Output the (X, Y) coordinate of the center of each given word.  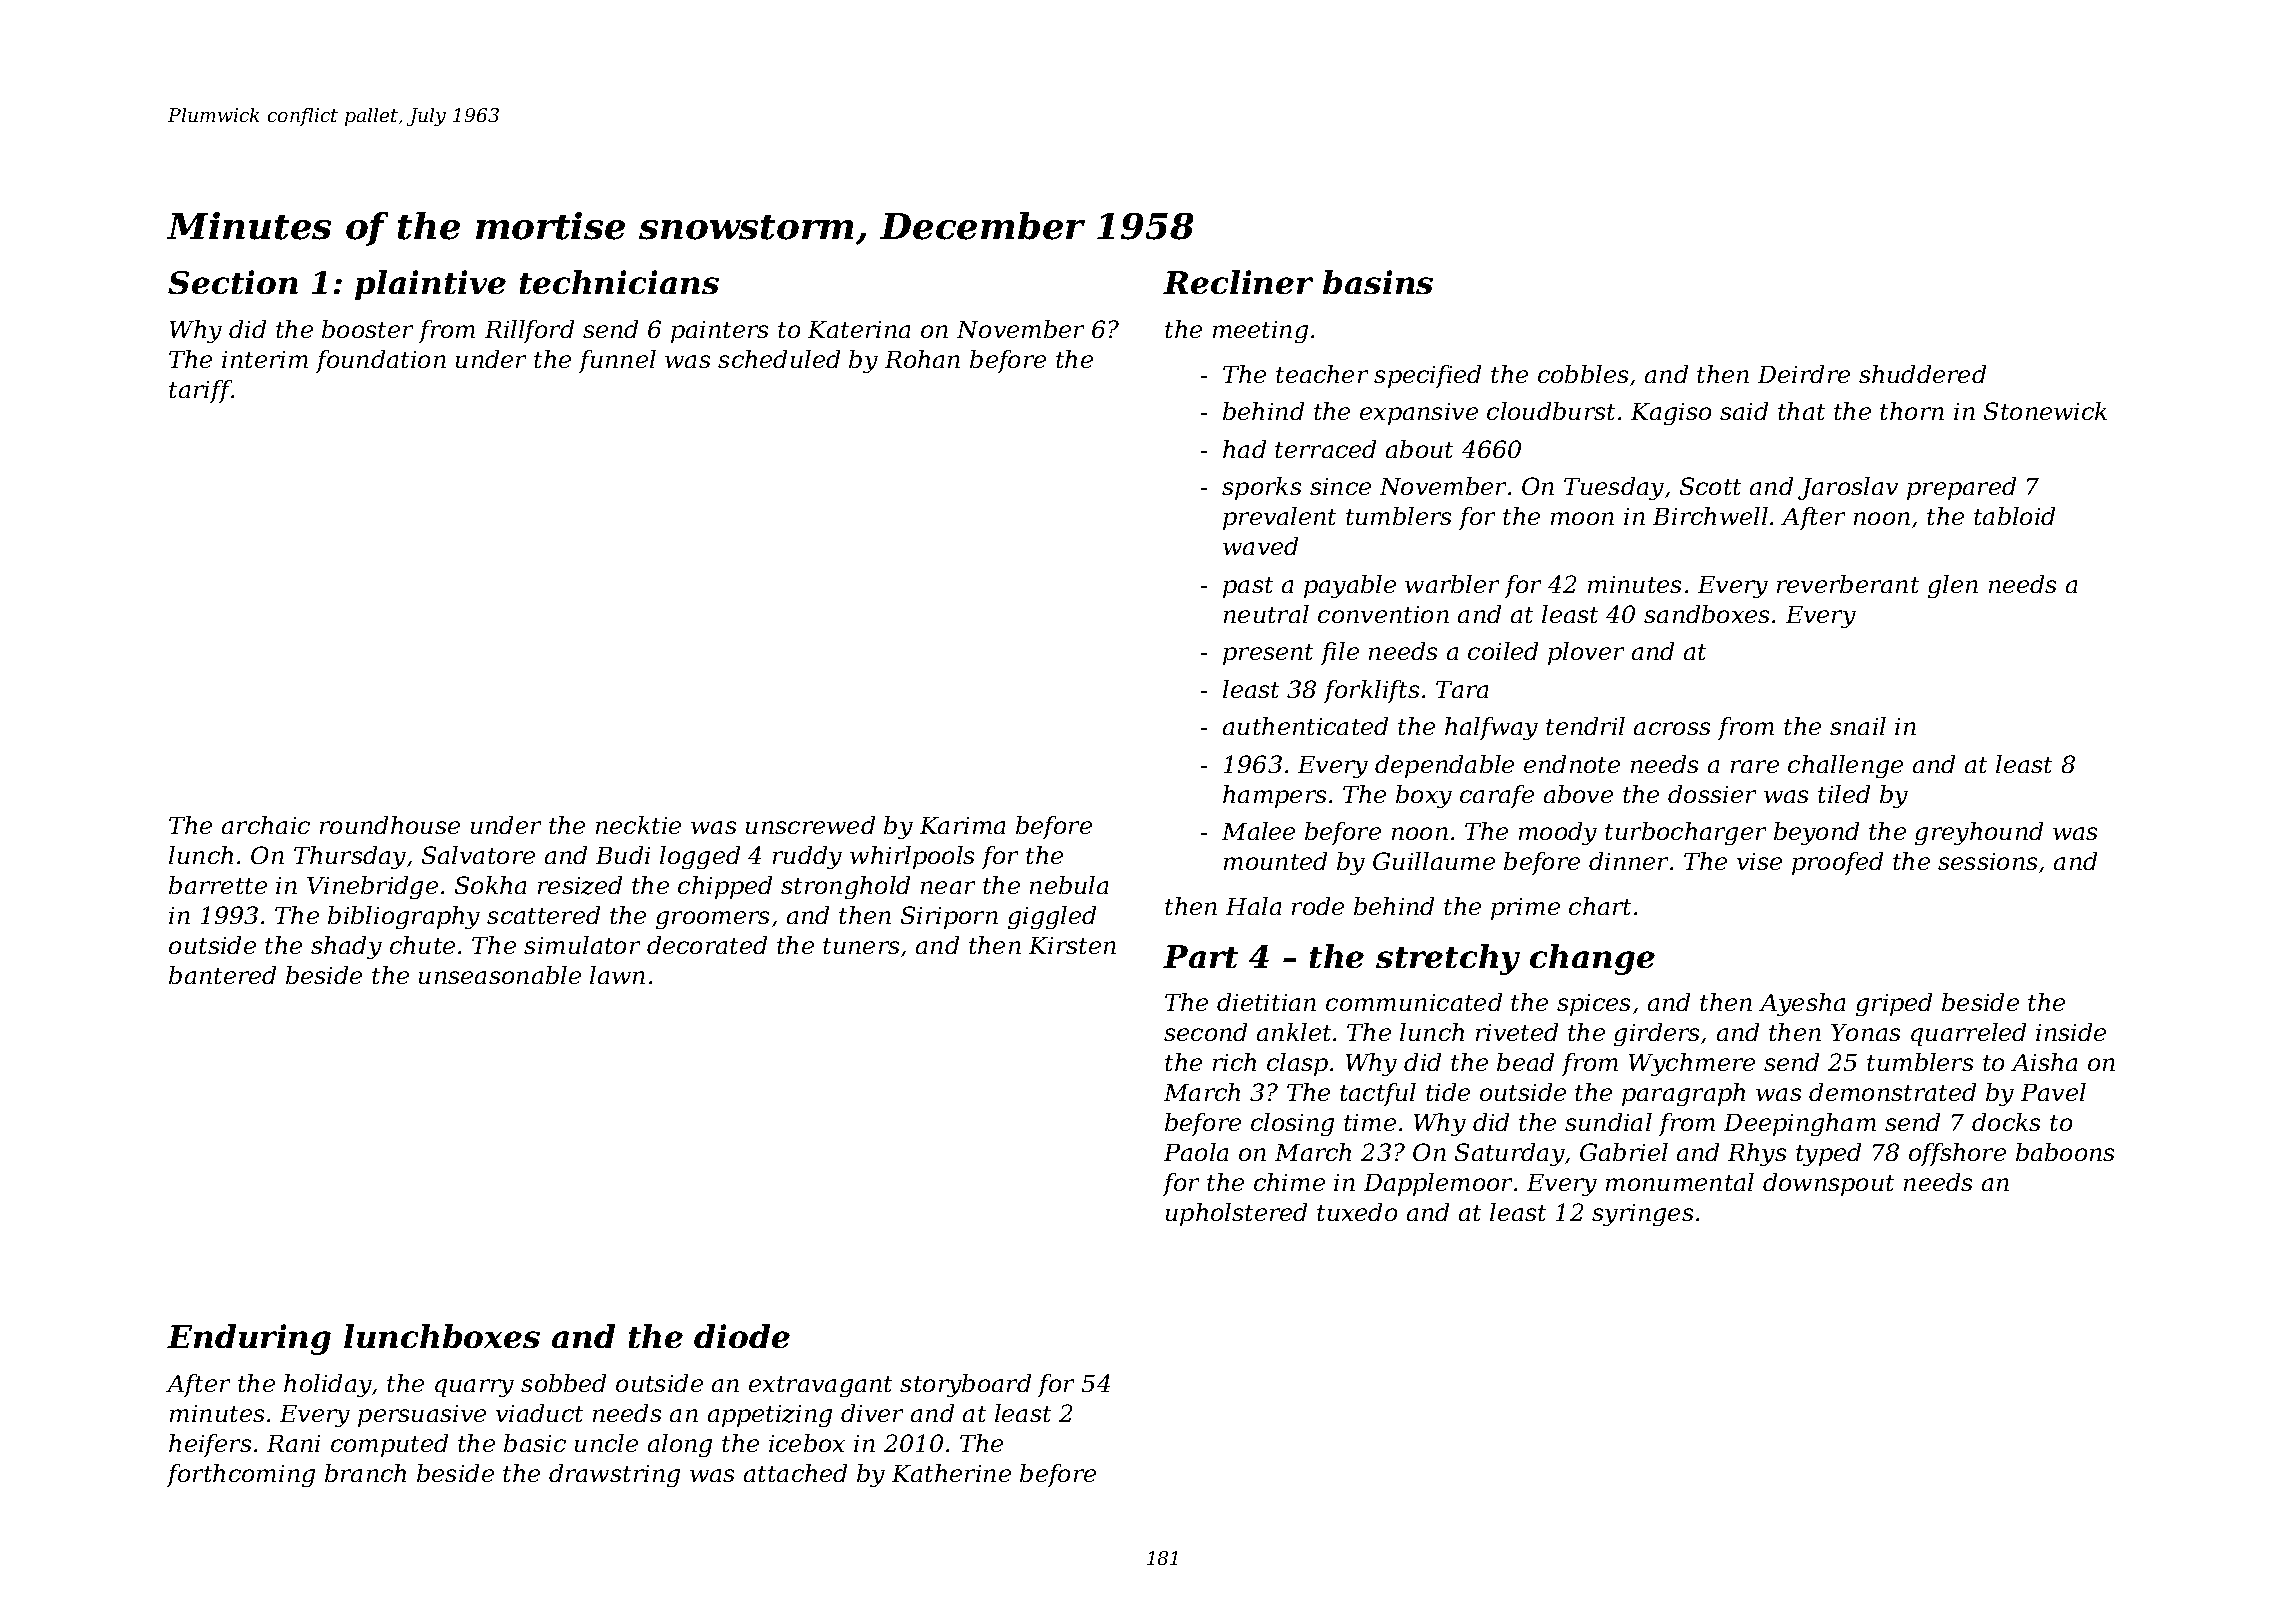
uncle (606, 1443)
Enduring (249, 1339)
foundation (381, 361)
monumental (1680, 1182)
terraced (1325, 449)
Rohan (922, 359)
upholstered (1236, 1214)
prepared (1961, 488)
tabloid (2014, 516)
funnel (617, 361)
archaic (266, 825)
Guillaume (1434, 861)
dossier (1712, 794)
